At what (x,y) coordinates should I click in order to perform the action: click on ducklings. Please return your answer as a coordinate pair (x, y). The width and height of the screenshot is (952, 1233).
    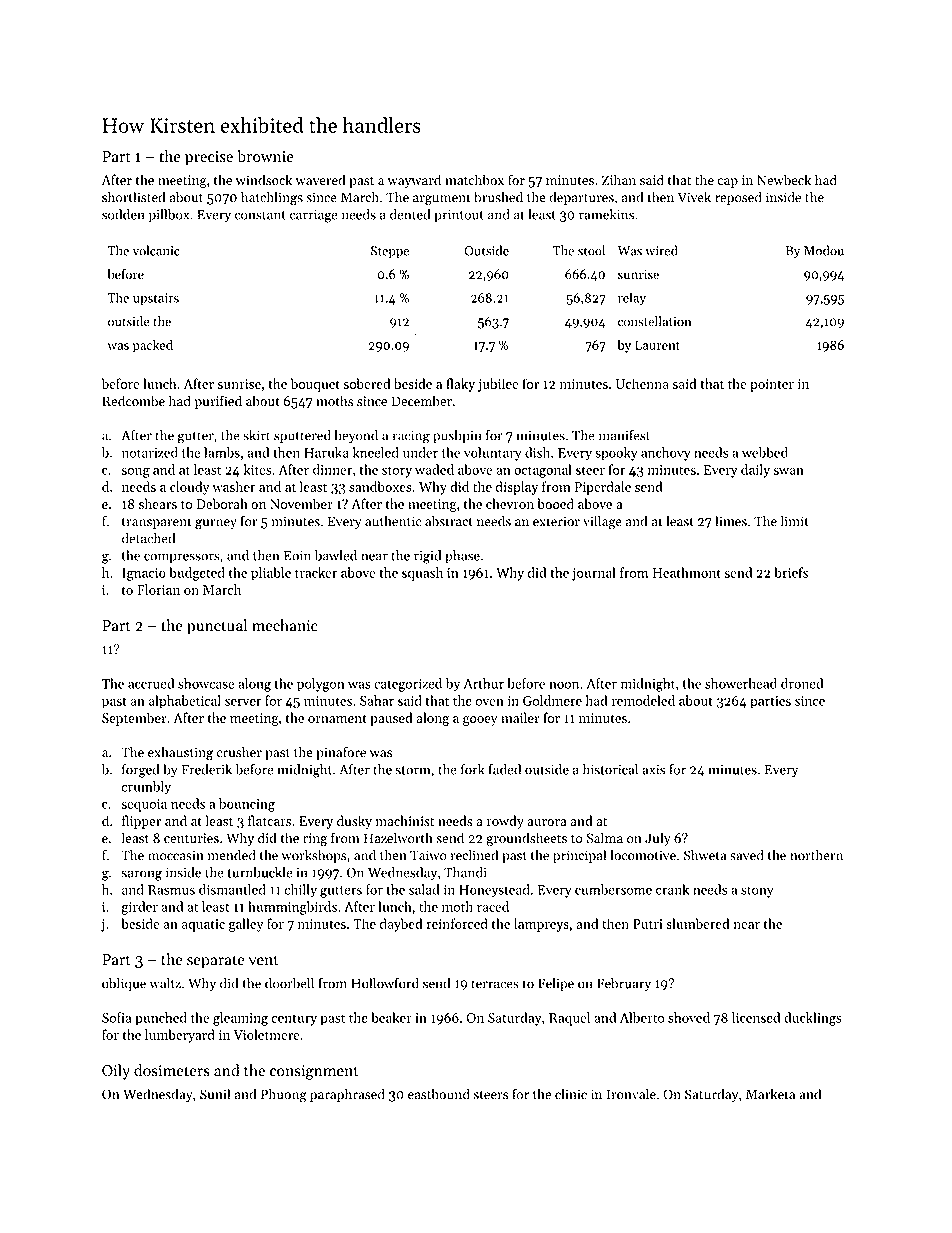
    Looking at the image, I should click on (813, 1019).
